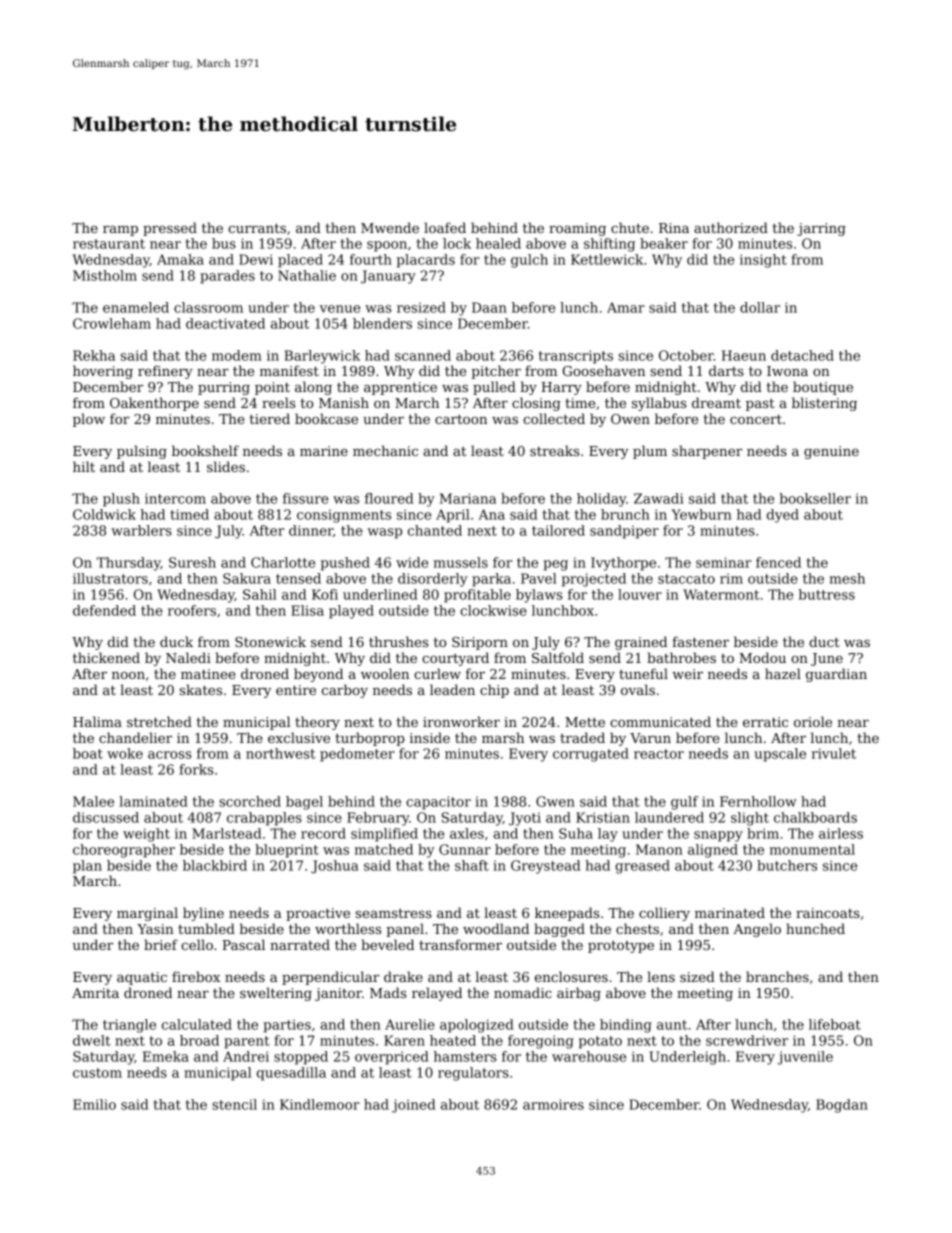  I want to click on duct, so click(824, 641).
